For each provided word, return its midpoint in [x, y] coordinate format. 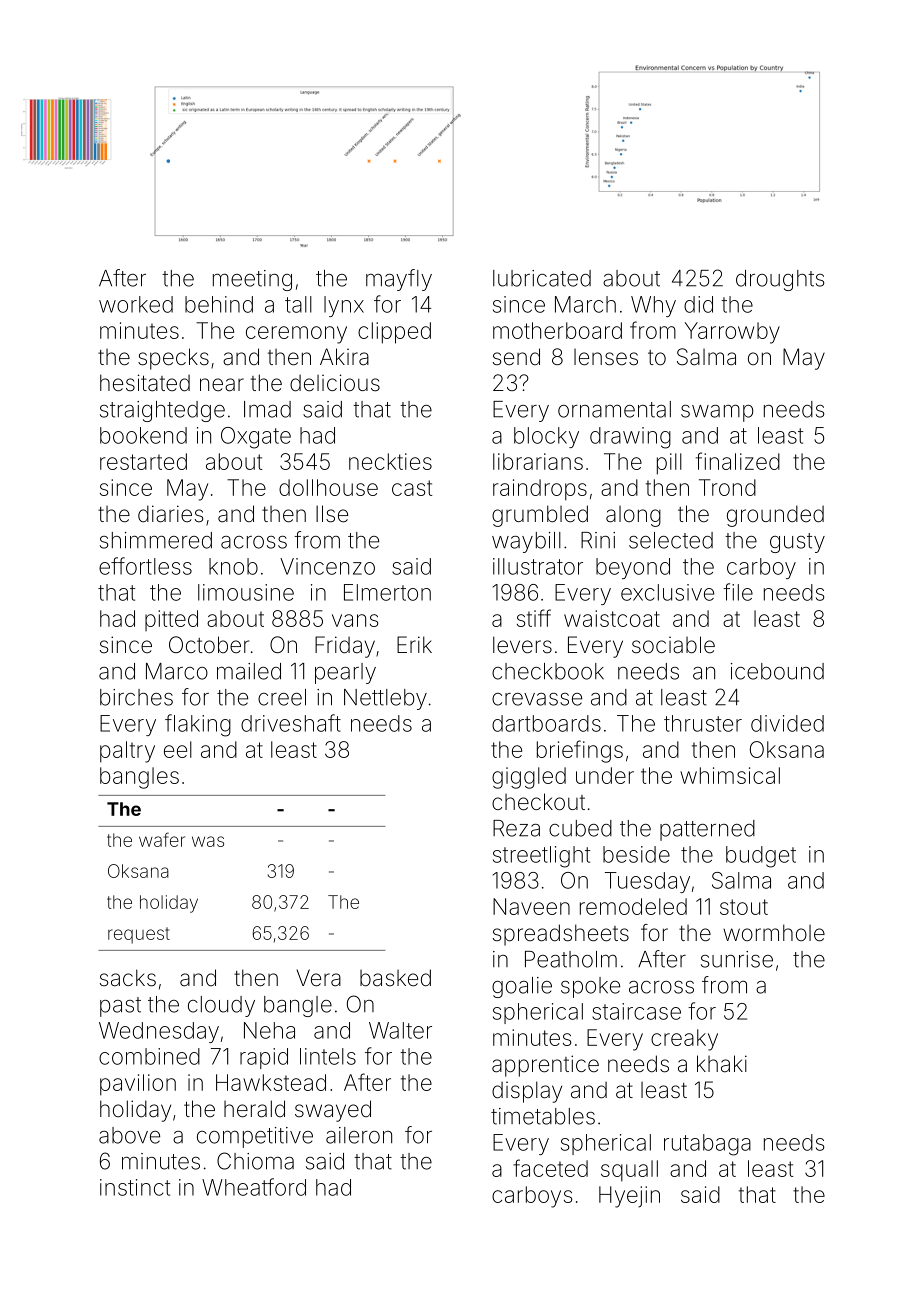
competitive [255, 1137]
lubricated [542, 278]
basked [395, 978]
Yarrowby [732, 333]
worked [136, 304]
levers [522, 645]
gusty [797, 543]
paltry [127, 752]
